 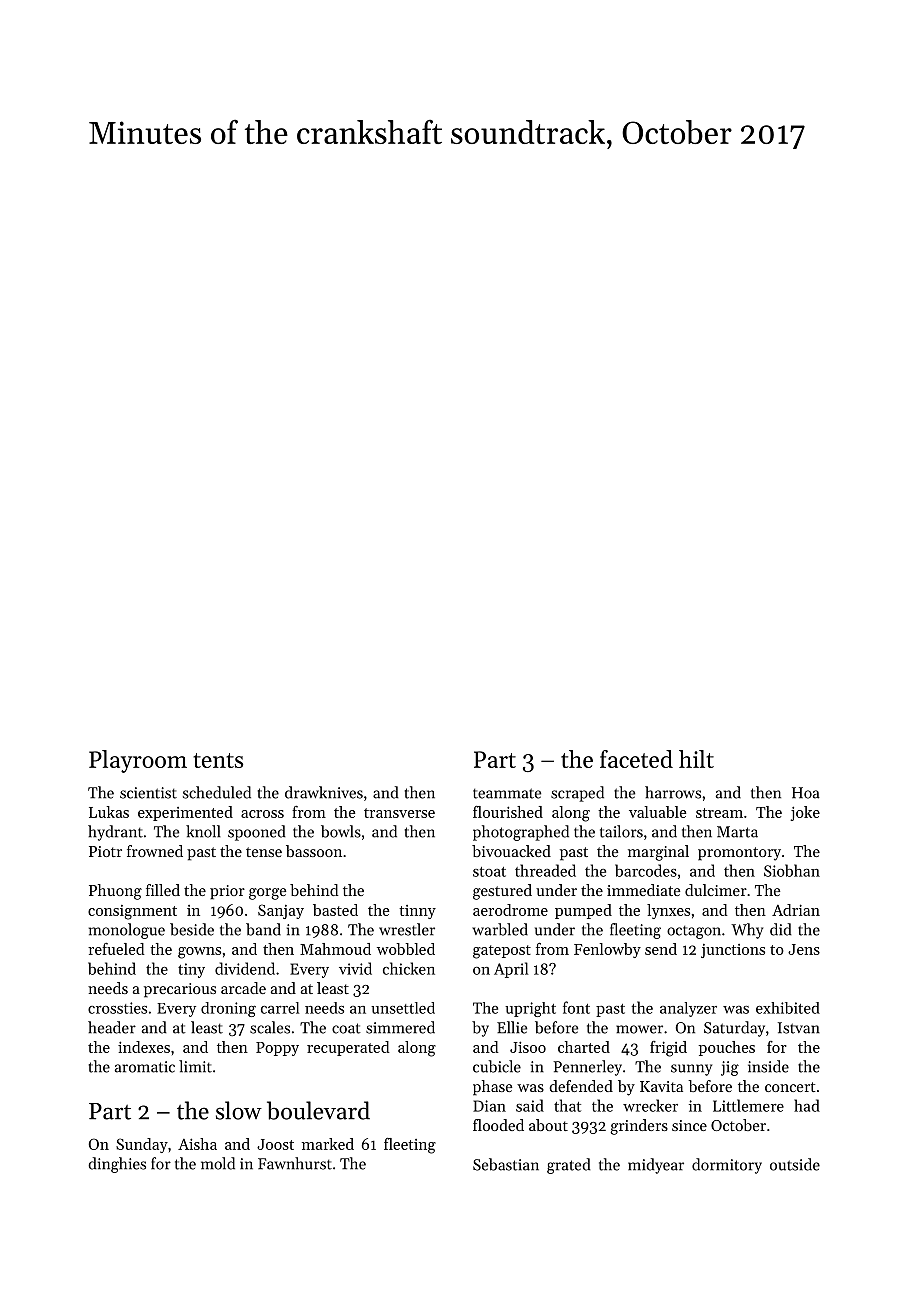 What do you see at coordinates (144, 1047) in the screenshot?
I see `indexes` at bounding box center [144, 1047].
